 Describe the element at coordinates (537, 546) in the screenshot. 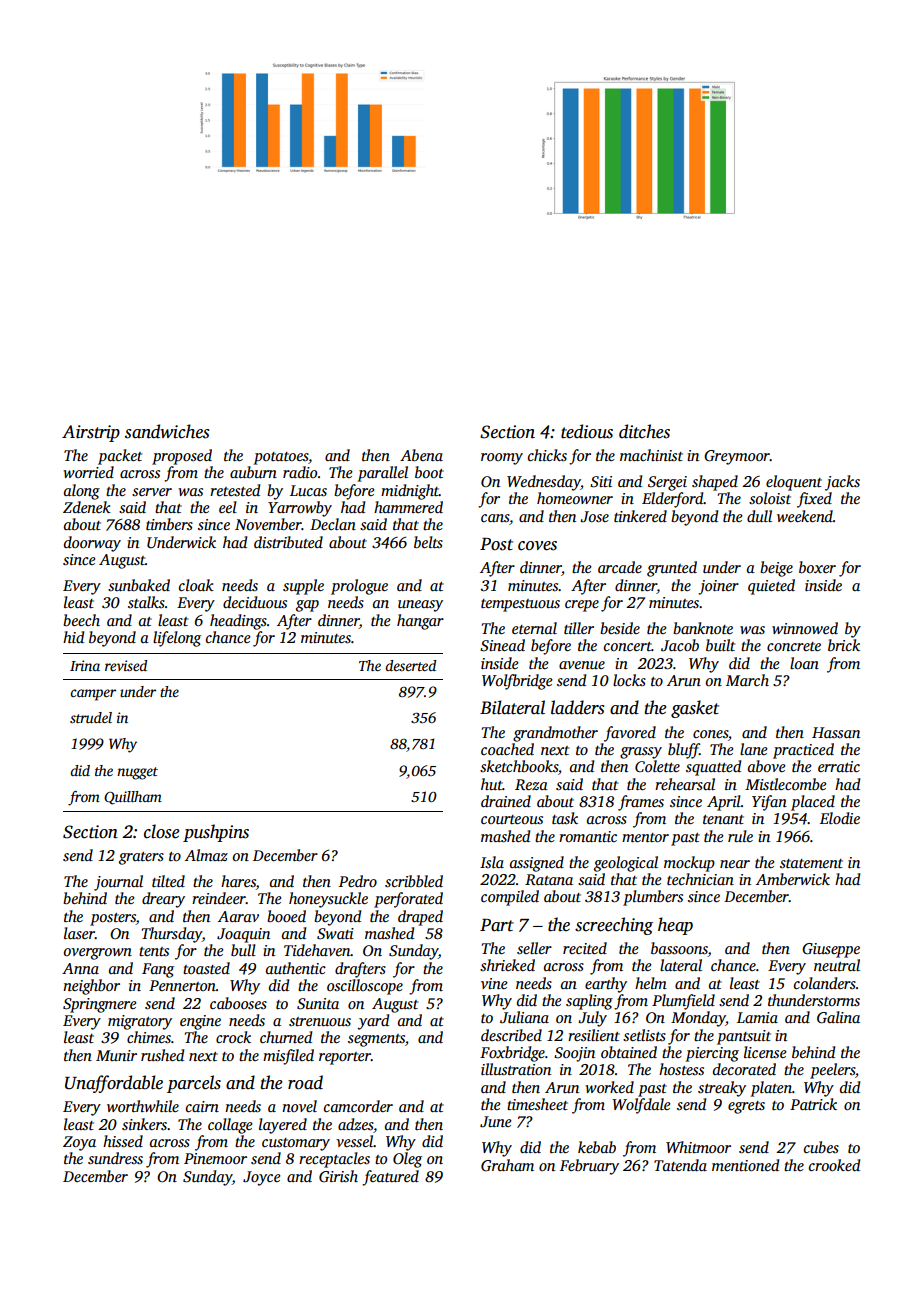

I see `coves` at that location.
